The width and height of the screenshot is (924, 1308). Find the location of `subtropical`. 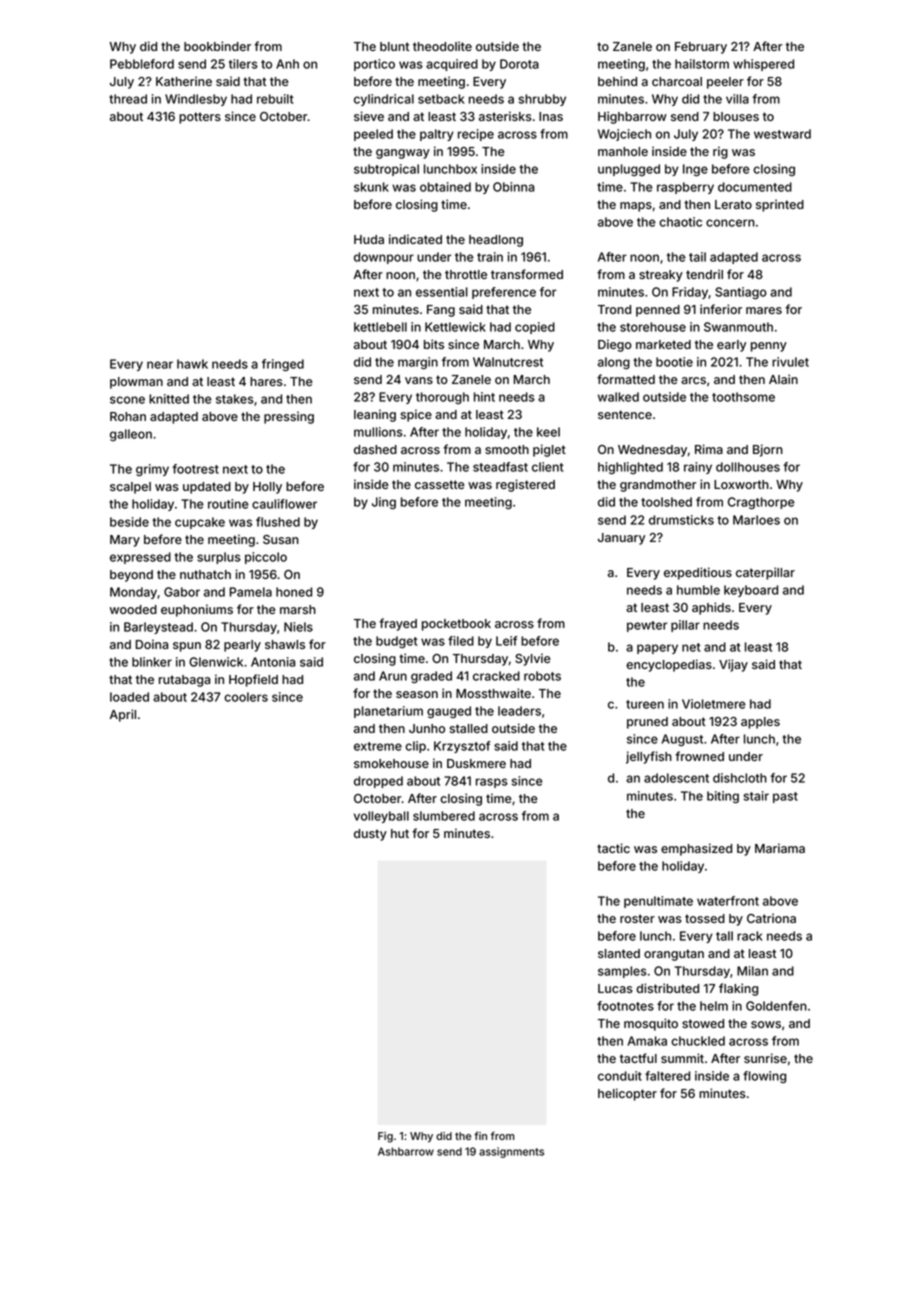

subtropical is located at coordinates (386, 170).
